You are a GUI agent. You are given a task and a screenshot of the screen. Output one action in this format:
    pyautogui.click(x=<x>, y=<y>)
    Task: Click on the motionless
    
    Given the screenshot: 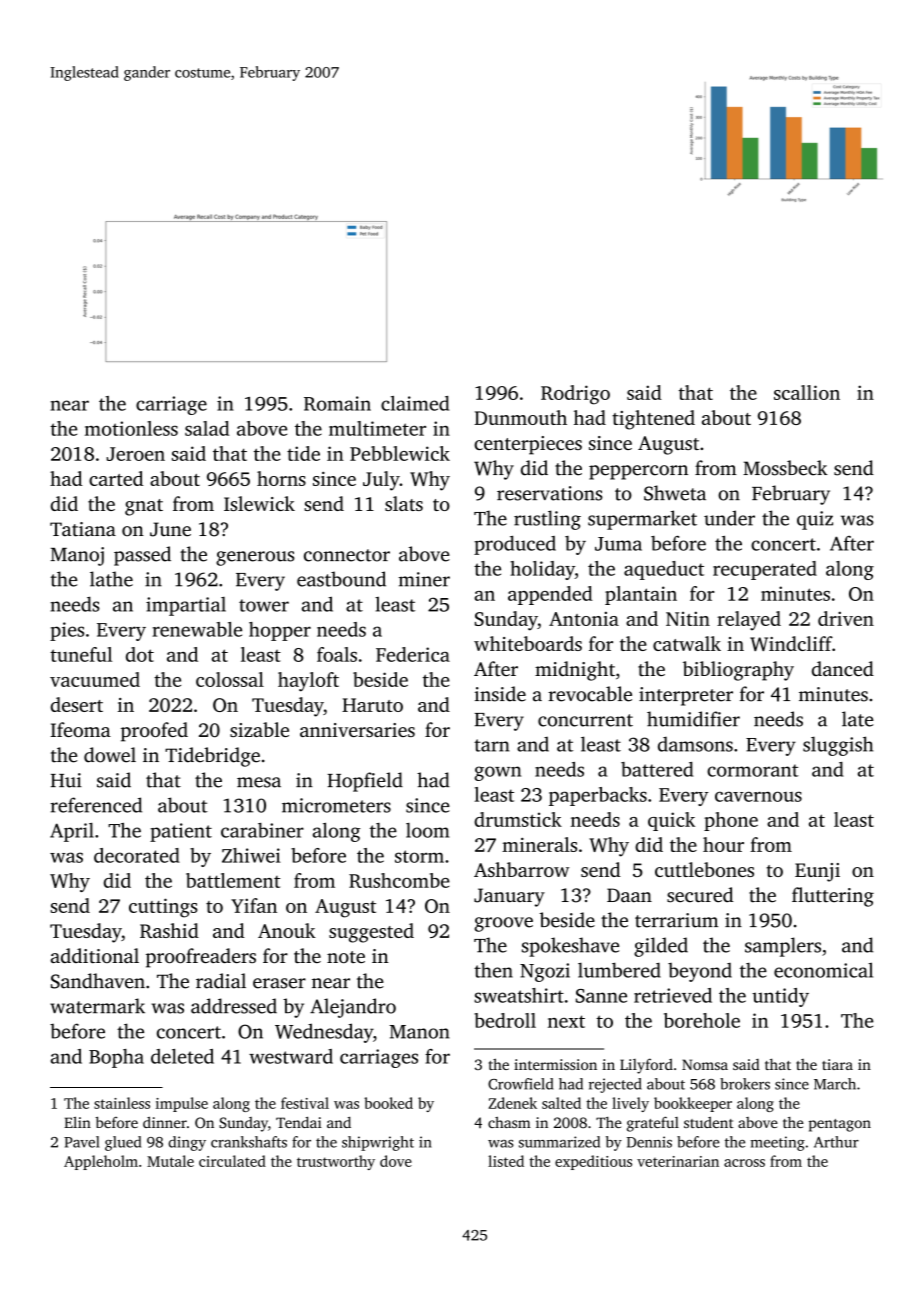 What is the action you would take?
    pyautogui.click(x=131, y=428)
